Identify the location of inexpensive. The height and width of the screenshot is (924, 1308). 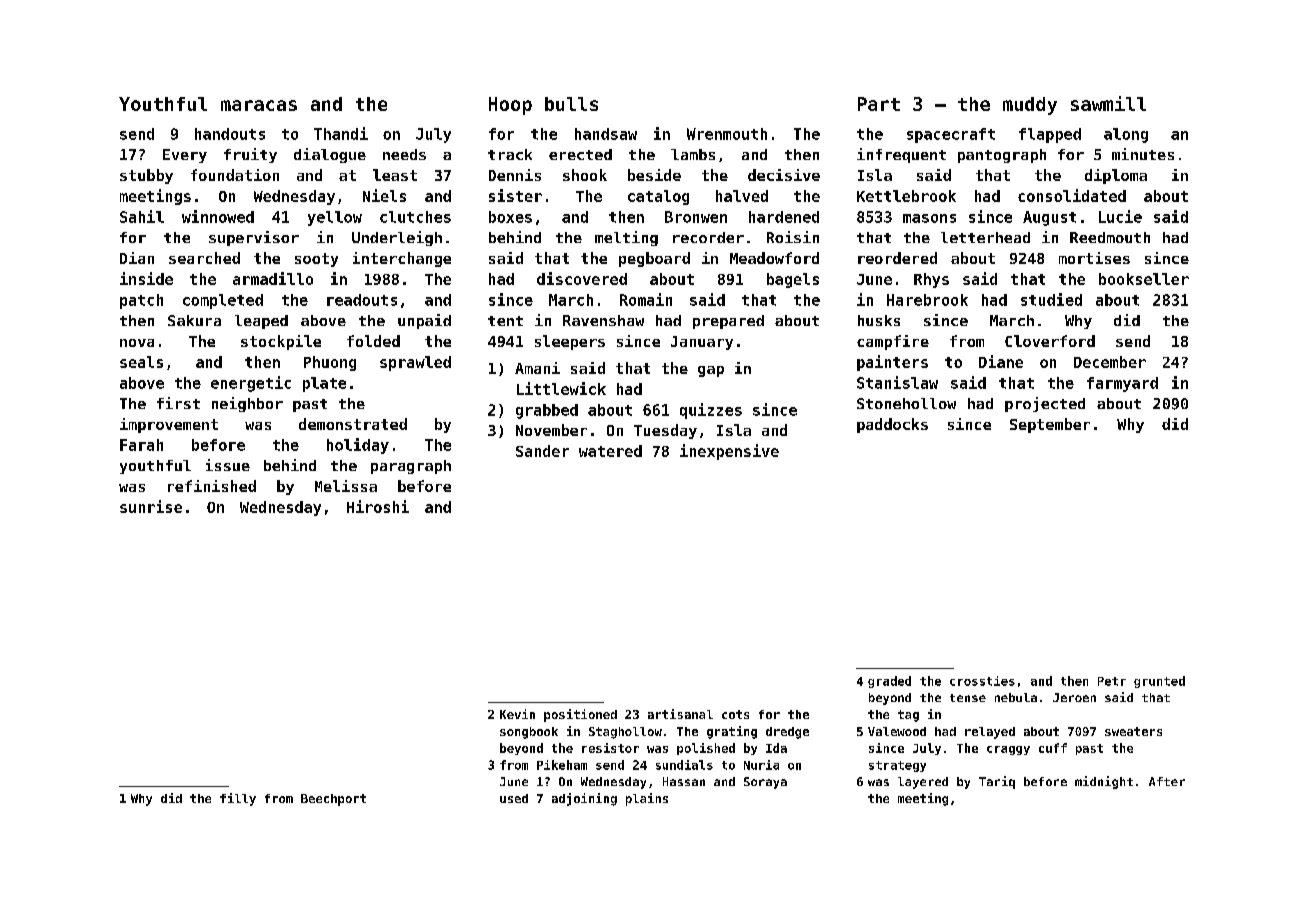
(729, 452).
